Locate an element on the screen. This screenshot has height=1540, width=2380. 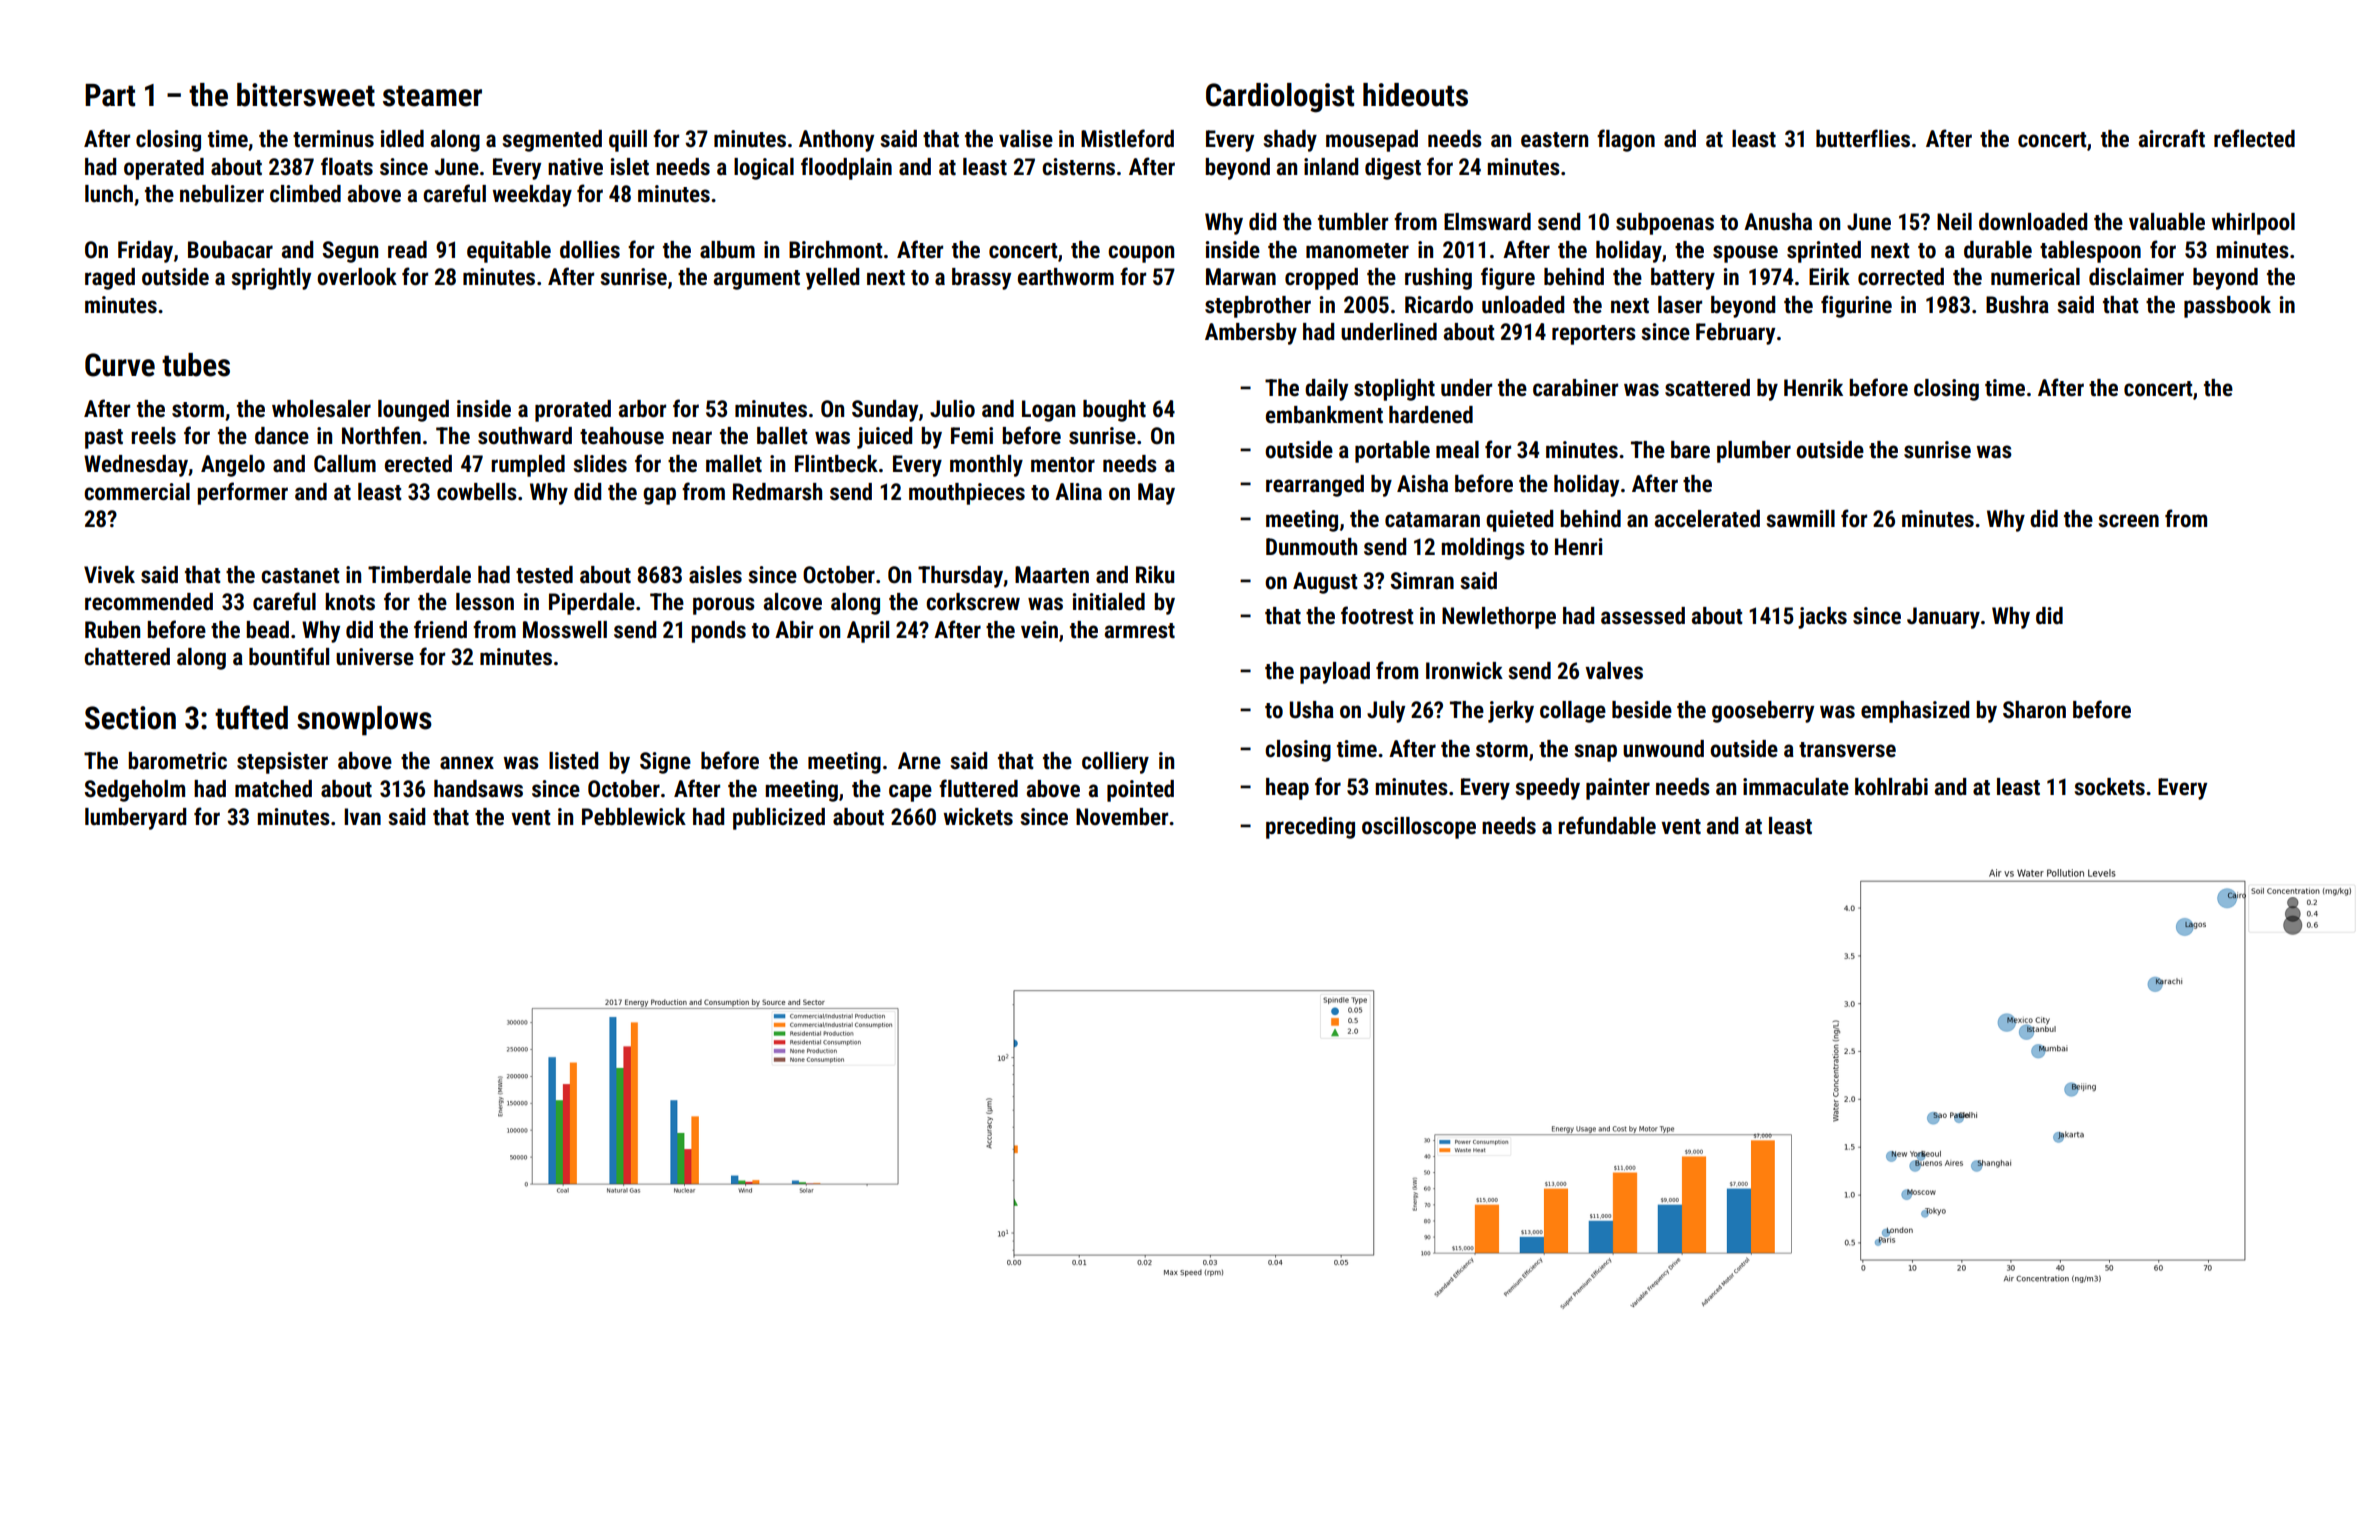
Newlethorpe is located at coordinates (1499, 618).
